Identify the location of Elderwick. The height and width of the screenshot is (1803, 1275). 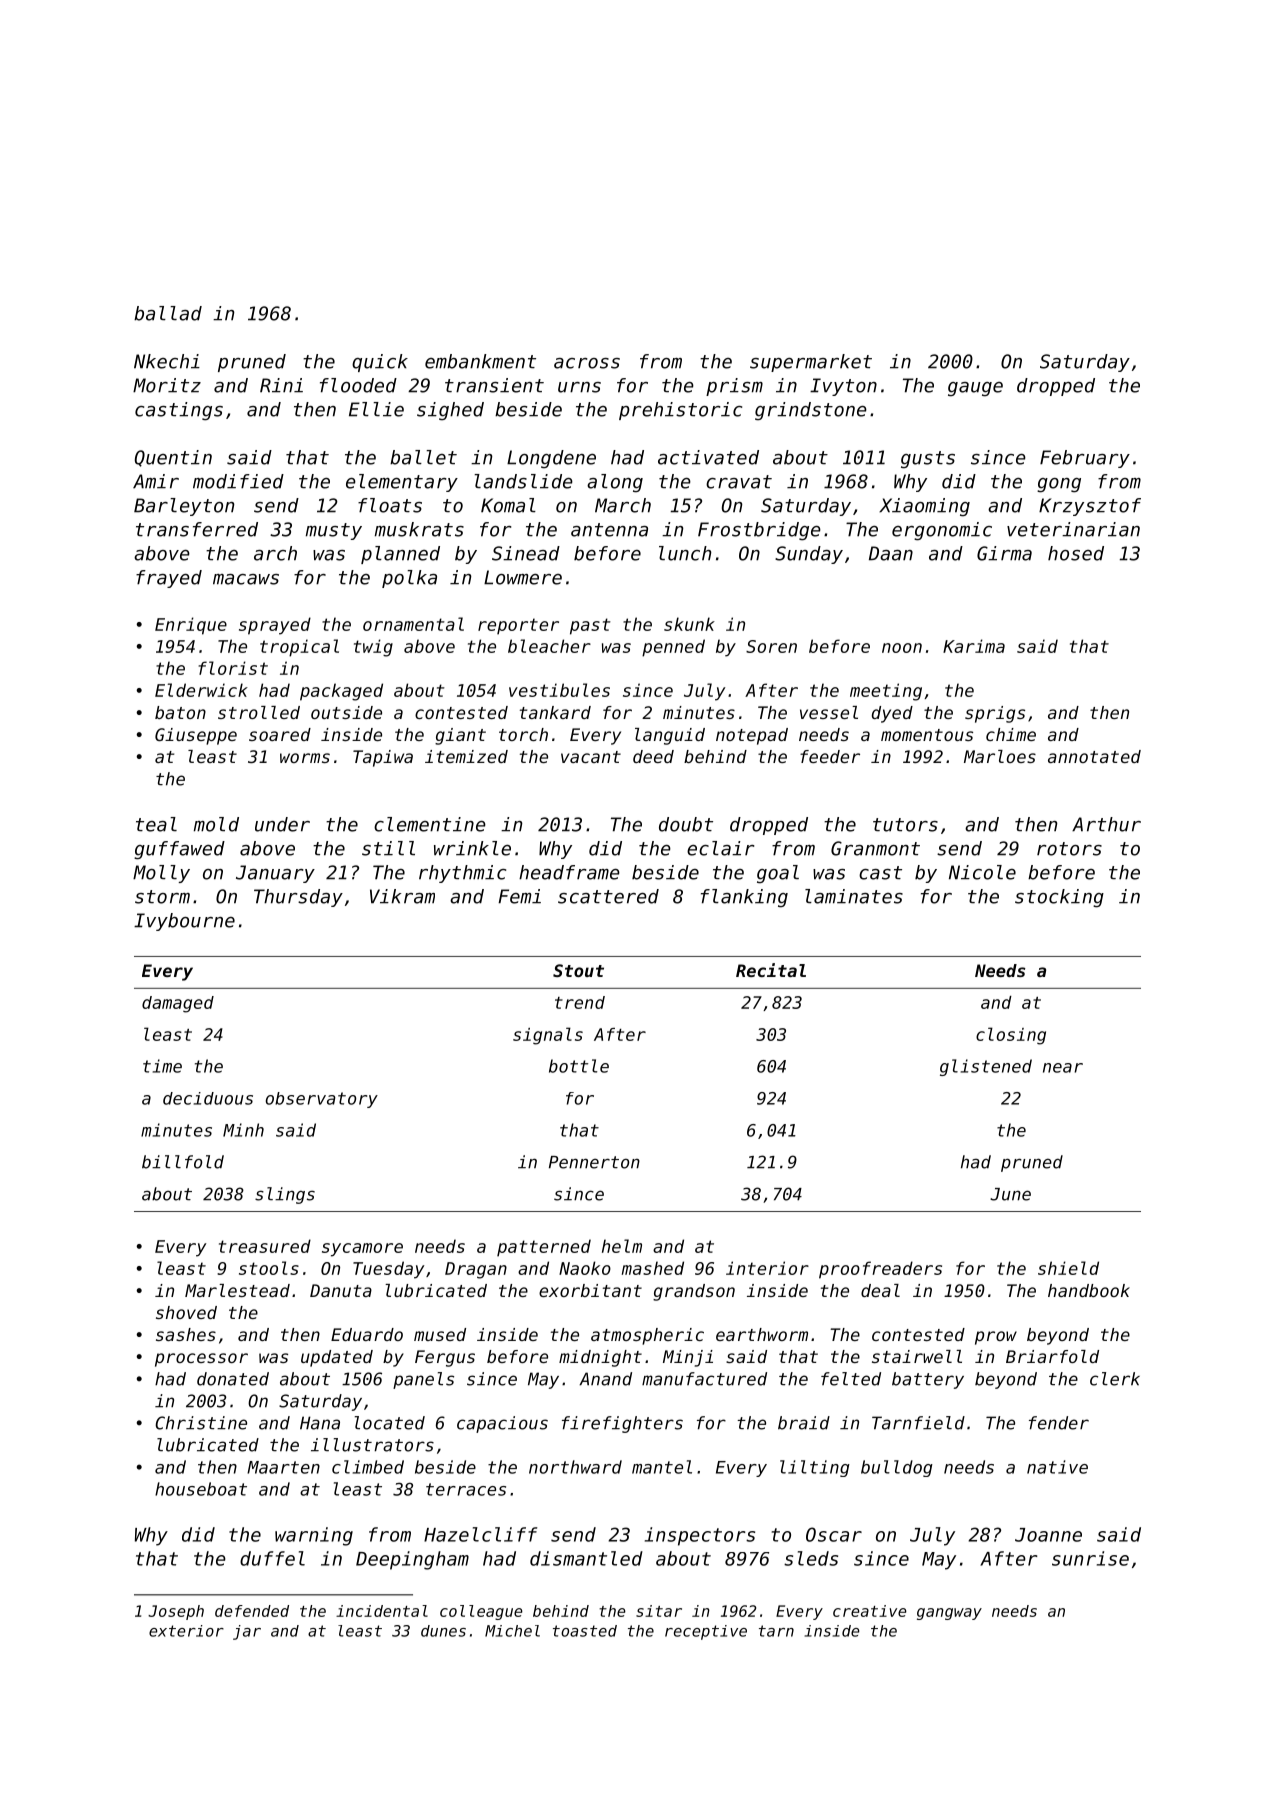
(201, 690).
